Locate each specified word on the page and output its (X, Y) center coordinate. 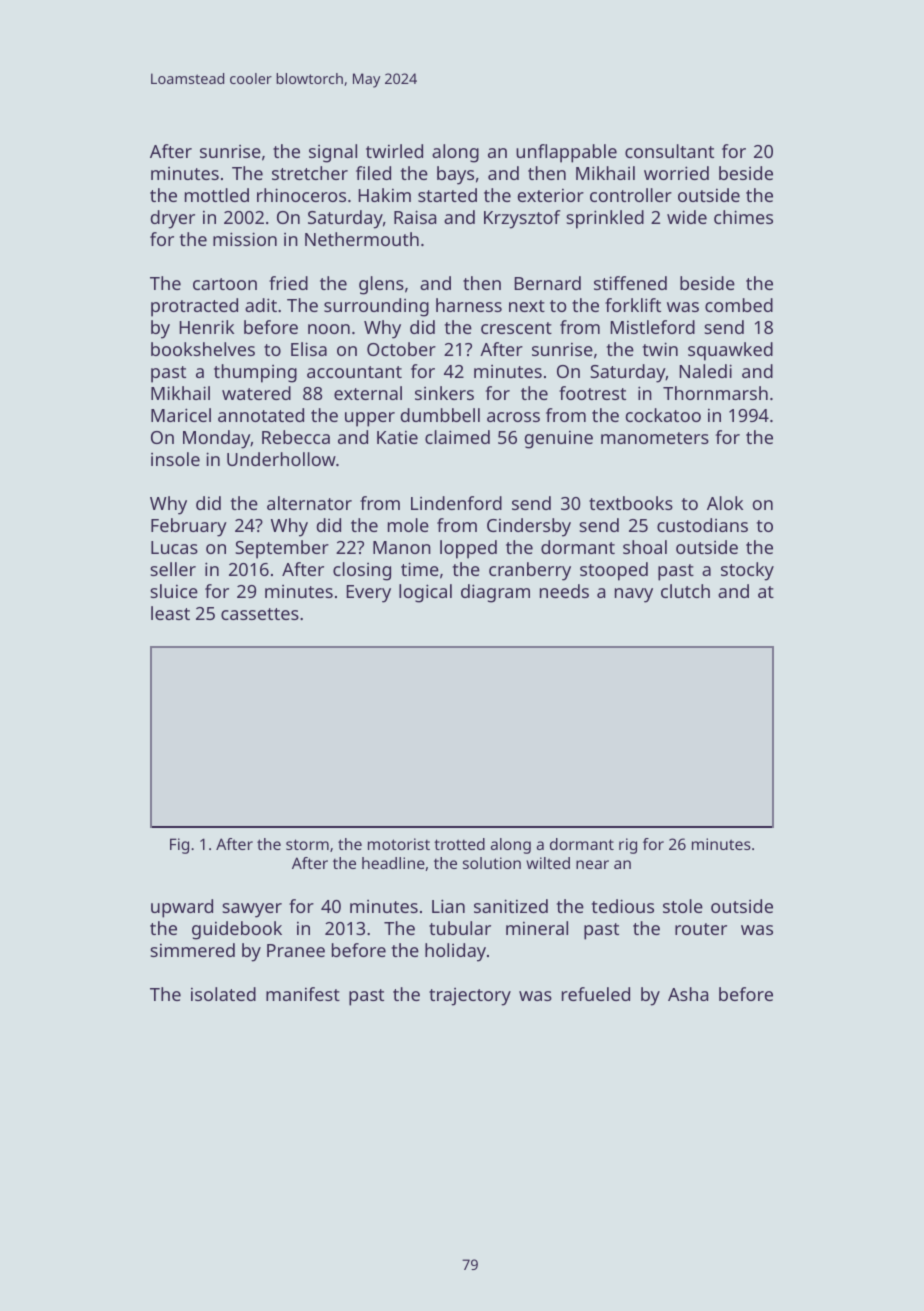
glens (381, 285)
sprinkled (605, 219)
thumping (255, 373)
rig (628, 846)
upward (182, 908)
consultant (669, 151)
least (170, 613)
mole (408, 525)
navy (634, 595)
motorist (399, 844)
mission (245, 239)
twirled (394, 151)
